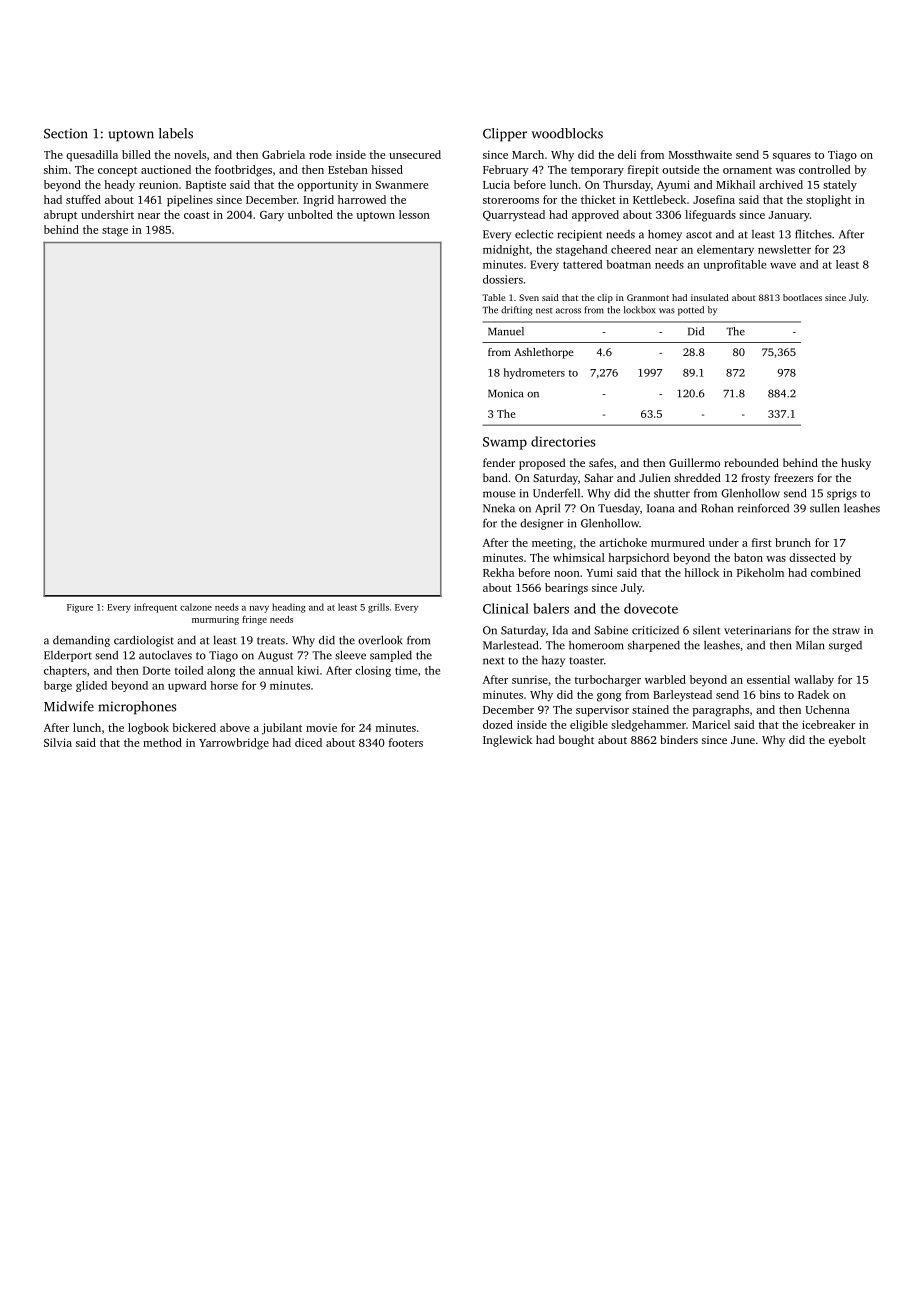 This screenshot has height=1308, width=924. Describe the element at coordinates (567, 133) in the screenshot. I see `woodblocks` at that location.
